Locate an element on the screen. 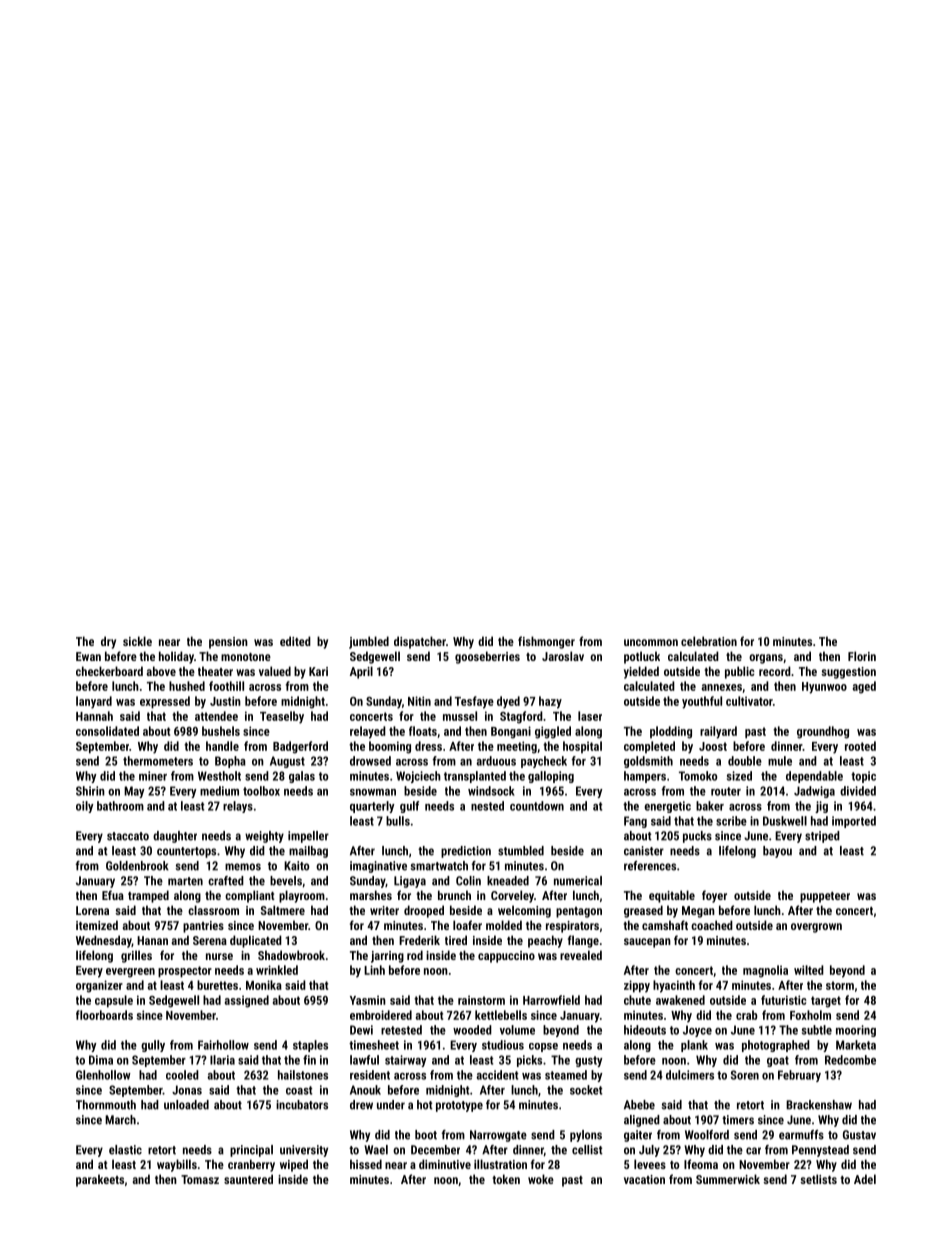 The width and height of the screenshot is (952, 1233). countdown is located at coordinates (537, 806).
